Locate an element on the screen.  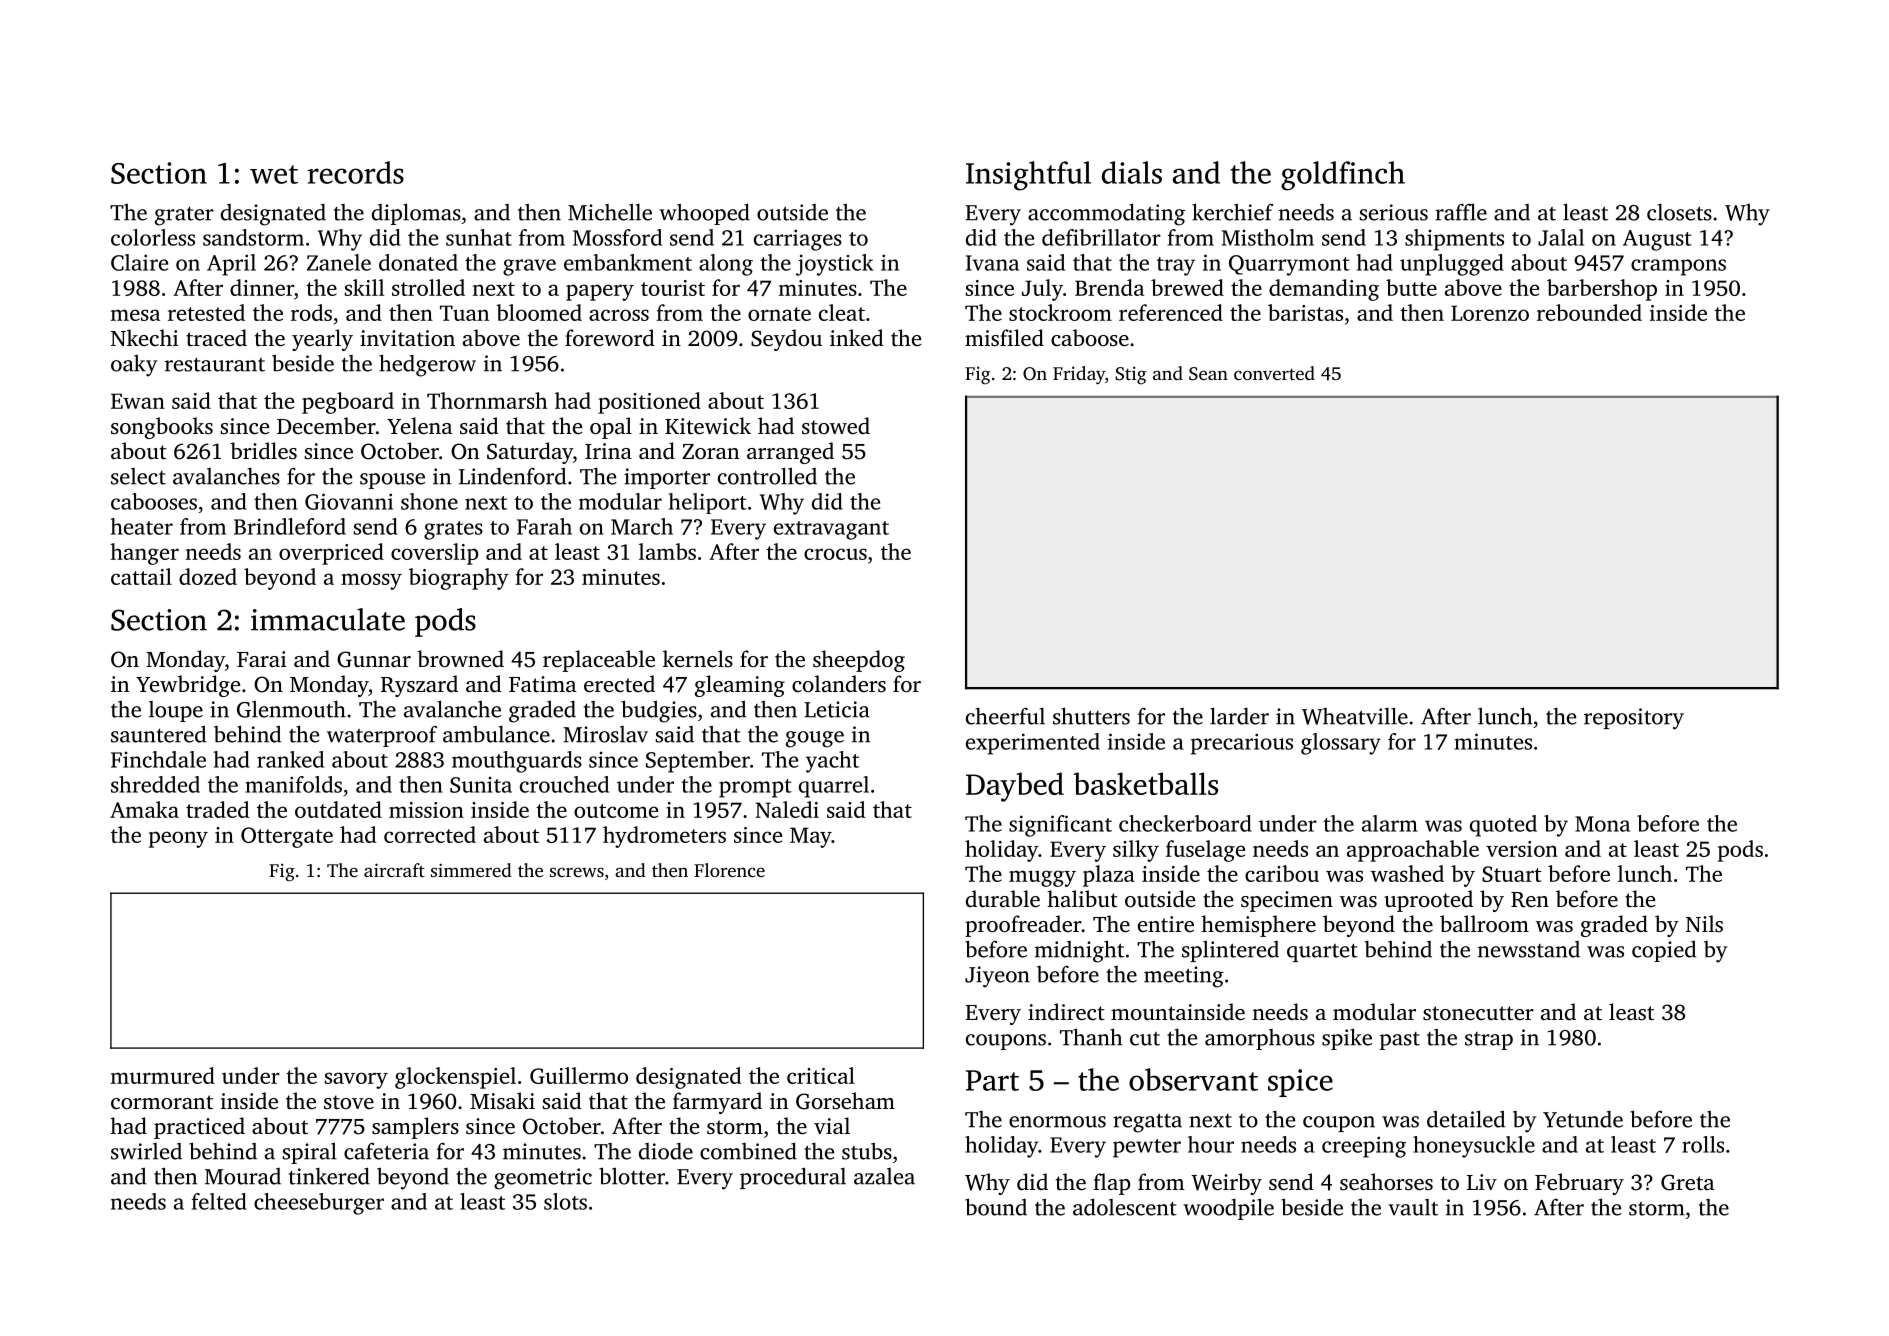
whooped is located at coordinates (704, 214).
